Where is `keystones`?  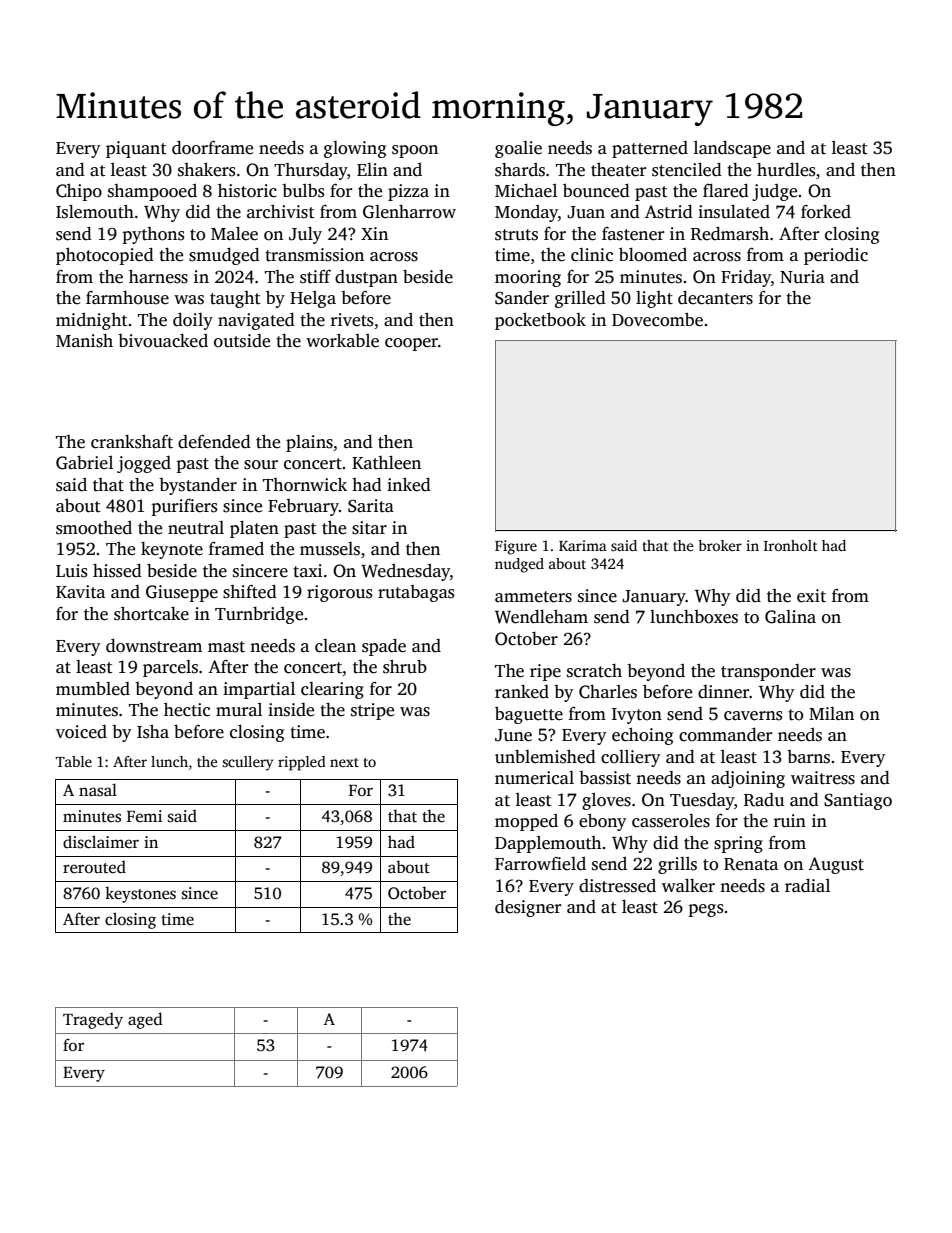 keystones is located at coordinates (140, 894).
